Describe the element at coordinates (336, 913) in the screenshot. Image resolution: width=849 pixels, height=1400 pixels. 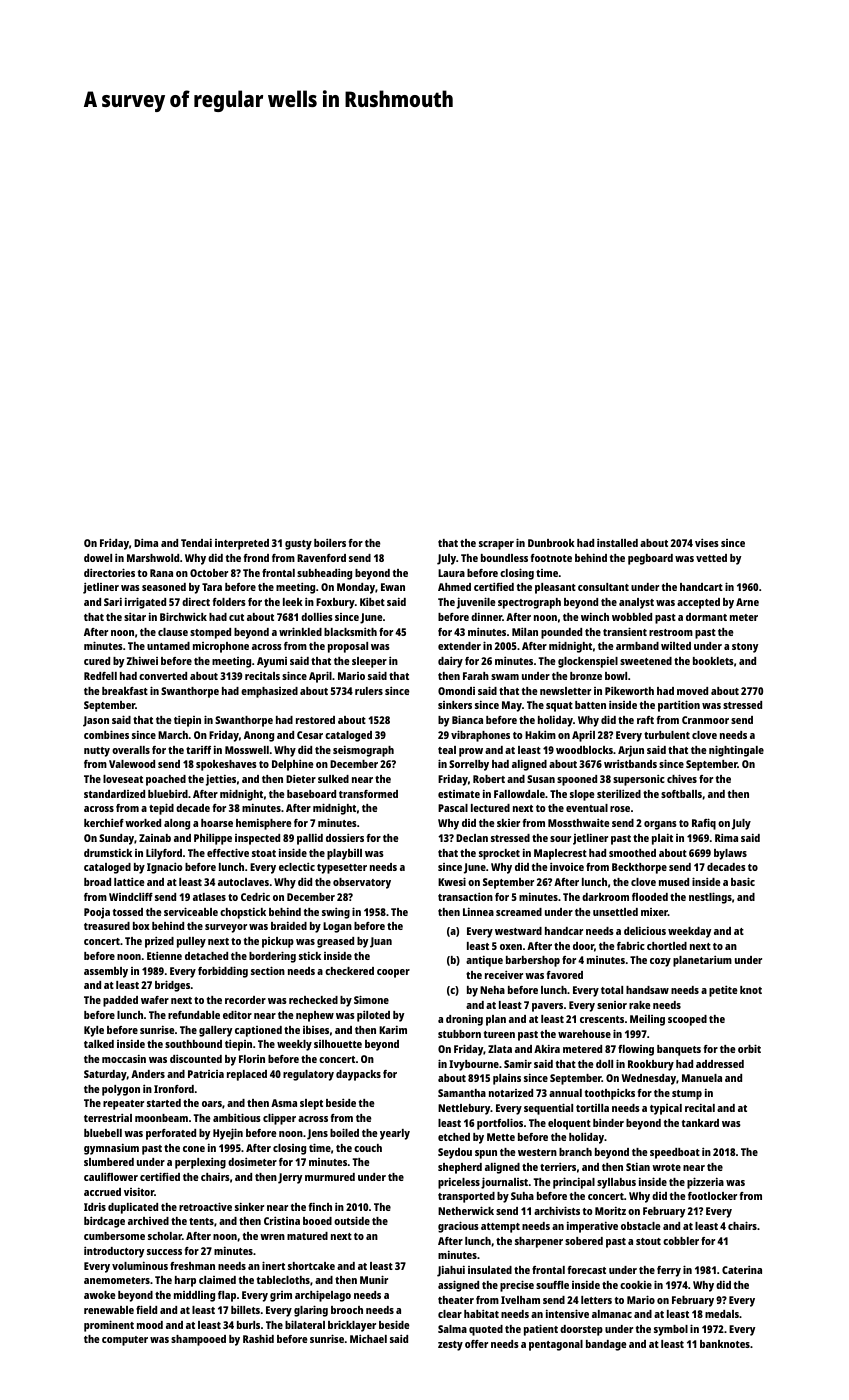
I see `swing` at that location.
